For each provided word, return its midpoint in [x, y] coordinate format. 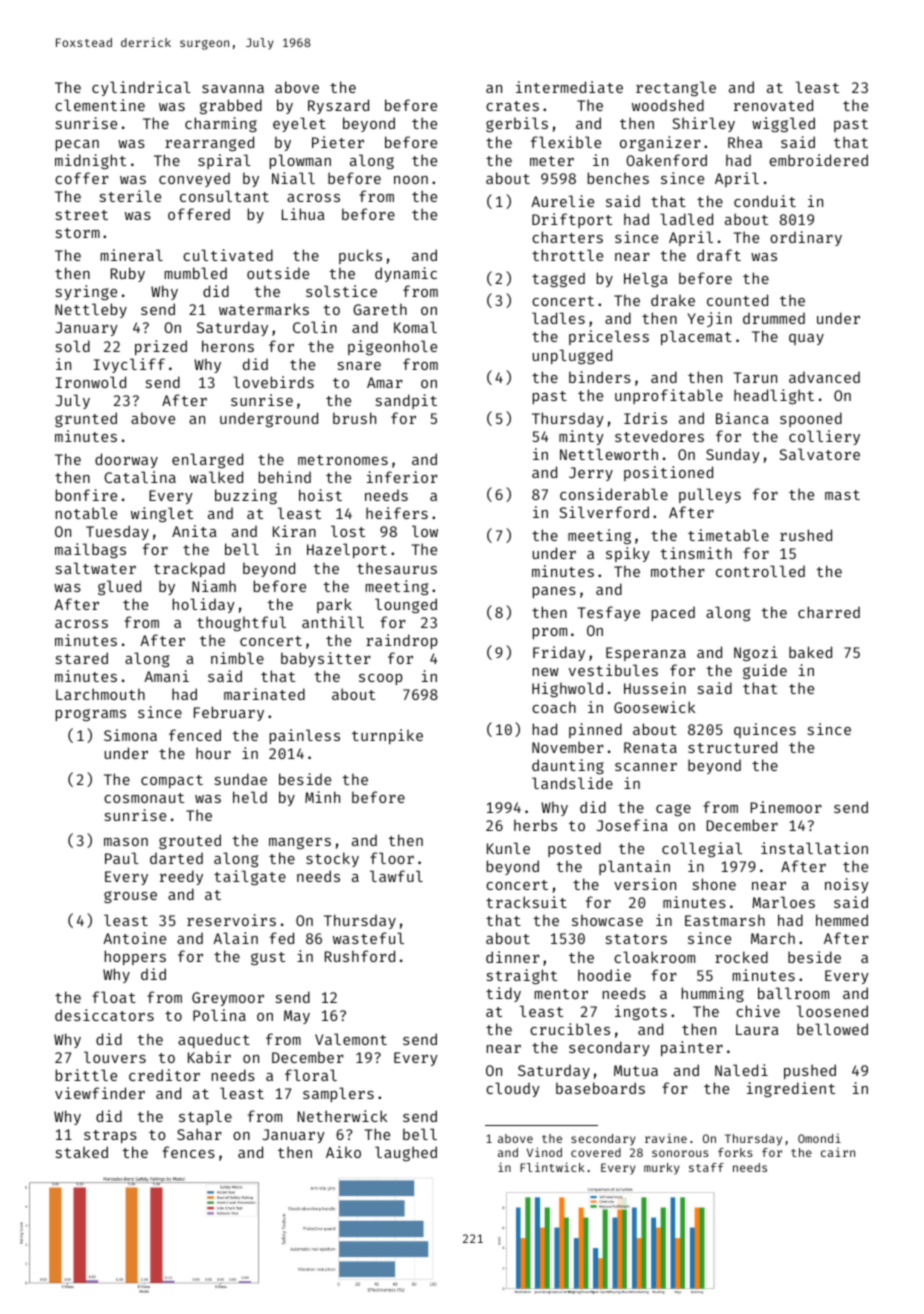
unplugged [572, 356]
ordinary [806, 238]
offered [199, 214]
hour [213, 753]
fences [188, 1152]
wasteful [368, 938]
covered [596, 1152]
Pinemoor [786, 807]
